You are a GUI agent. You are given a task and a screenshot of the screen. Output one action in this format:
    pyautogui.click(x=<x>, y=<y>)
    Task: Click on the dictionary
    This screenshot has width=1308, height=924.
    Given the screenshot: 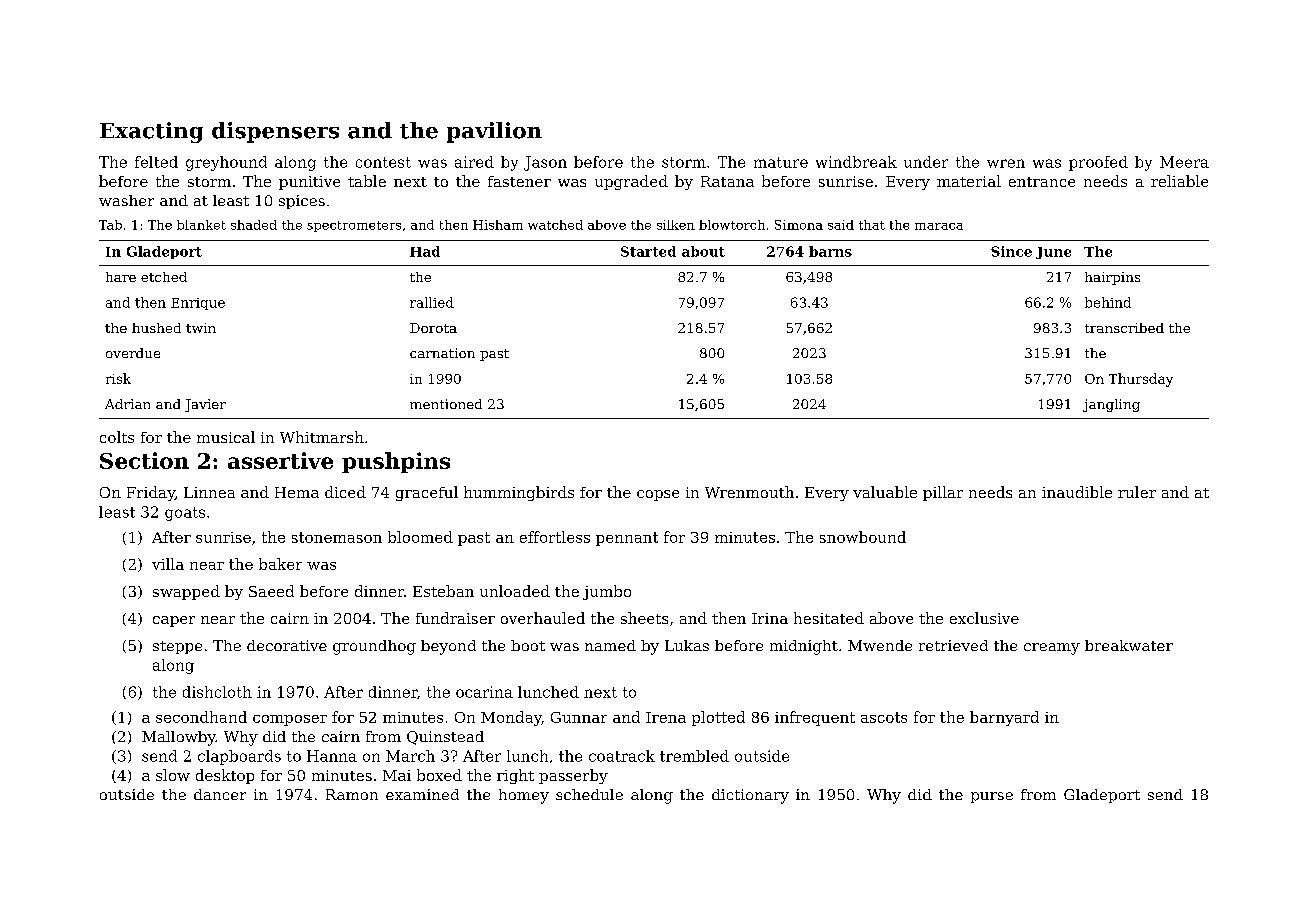 What is the action you would take?
    pyautogui.click(x=750, y=796)
